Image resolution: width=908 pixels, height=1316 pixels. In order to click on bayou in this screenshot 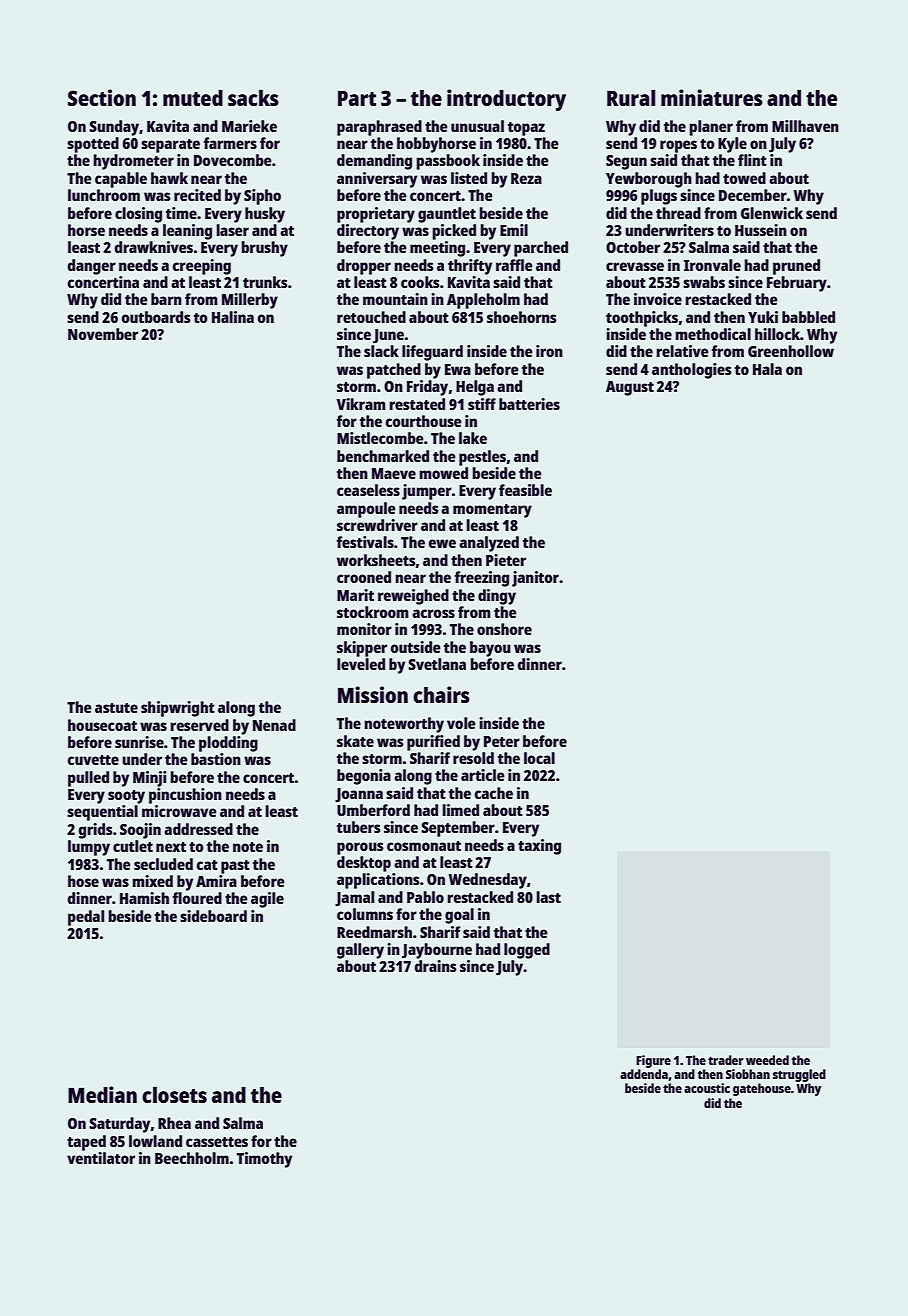, I will do `click(490, 649)`.
